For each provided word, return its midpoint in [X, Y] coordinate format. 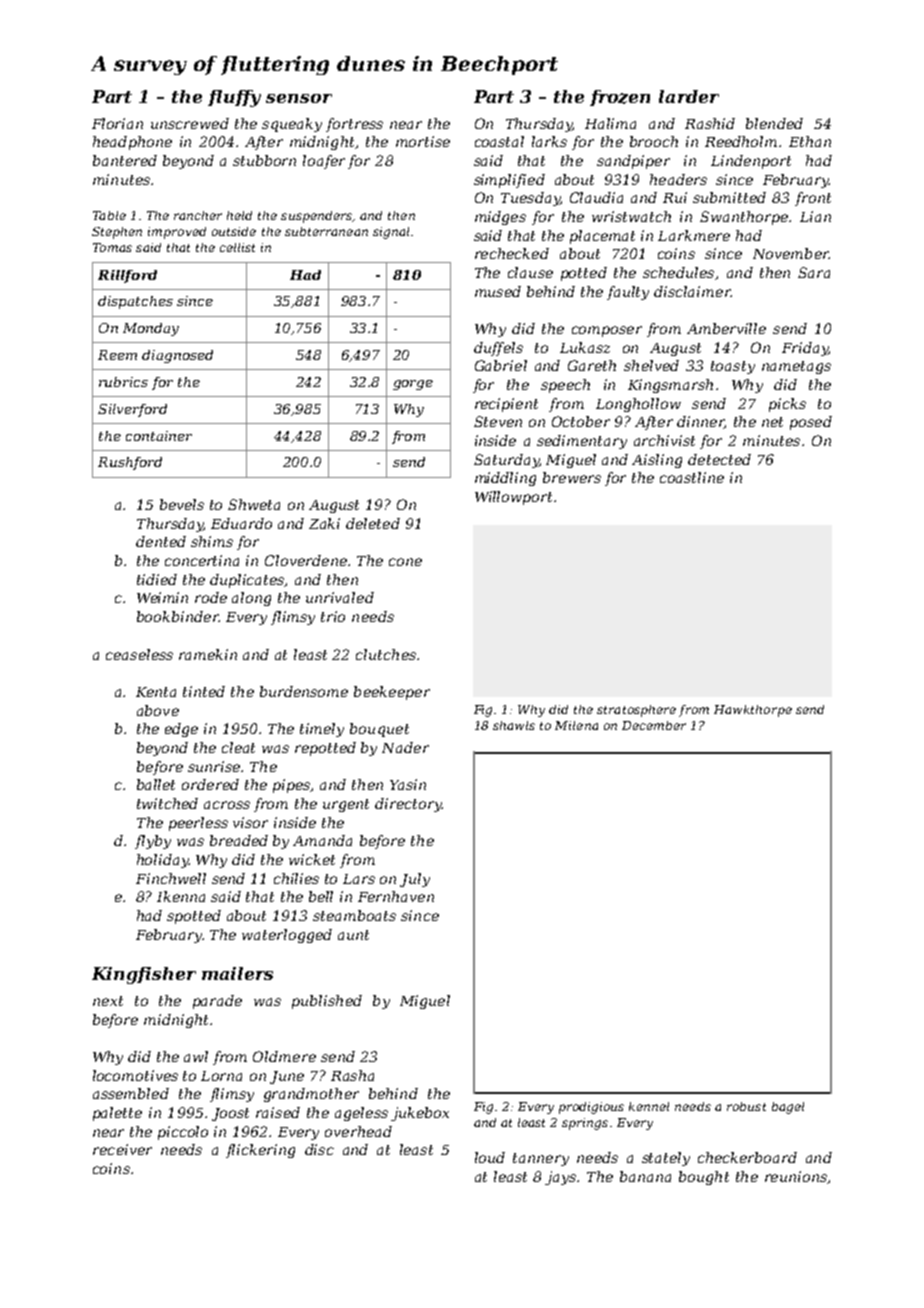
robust [746, 1106]
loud [490, 1157]
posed [811, 423]
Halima [610, 123]
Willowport [513, 498]
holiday [163, 861]
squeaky [292, 125]
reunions [796, 1176]
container [159, 436]
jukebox [420, 1114]
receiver [122, 1149]
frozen [620, 98]
